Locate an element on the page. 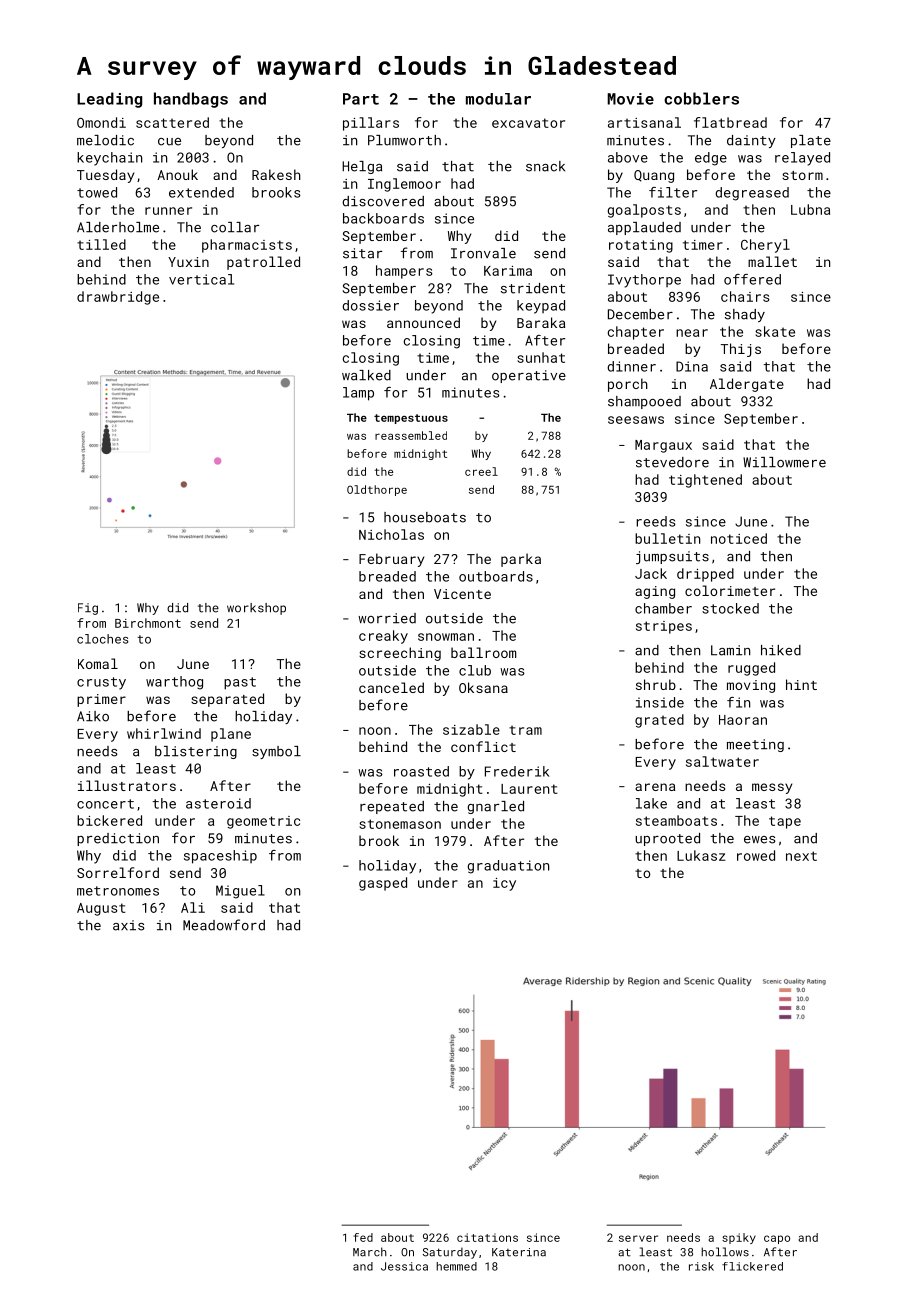  Lamin is located at coordinates (730, 650).
